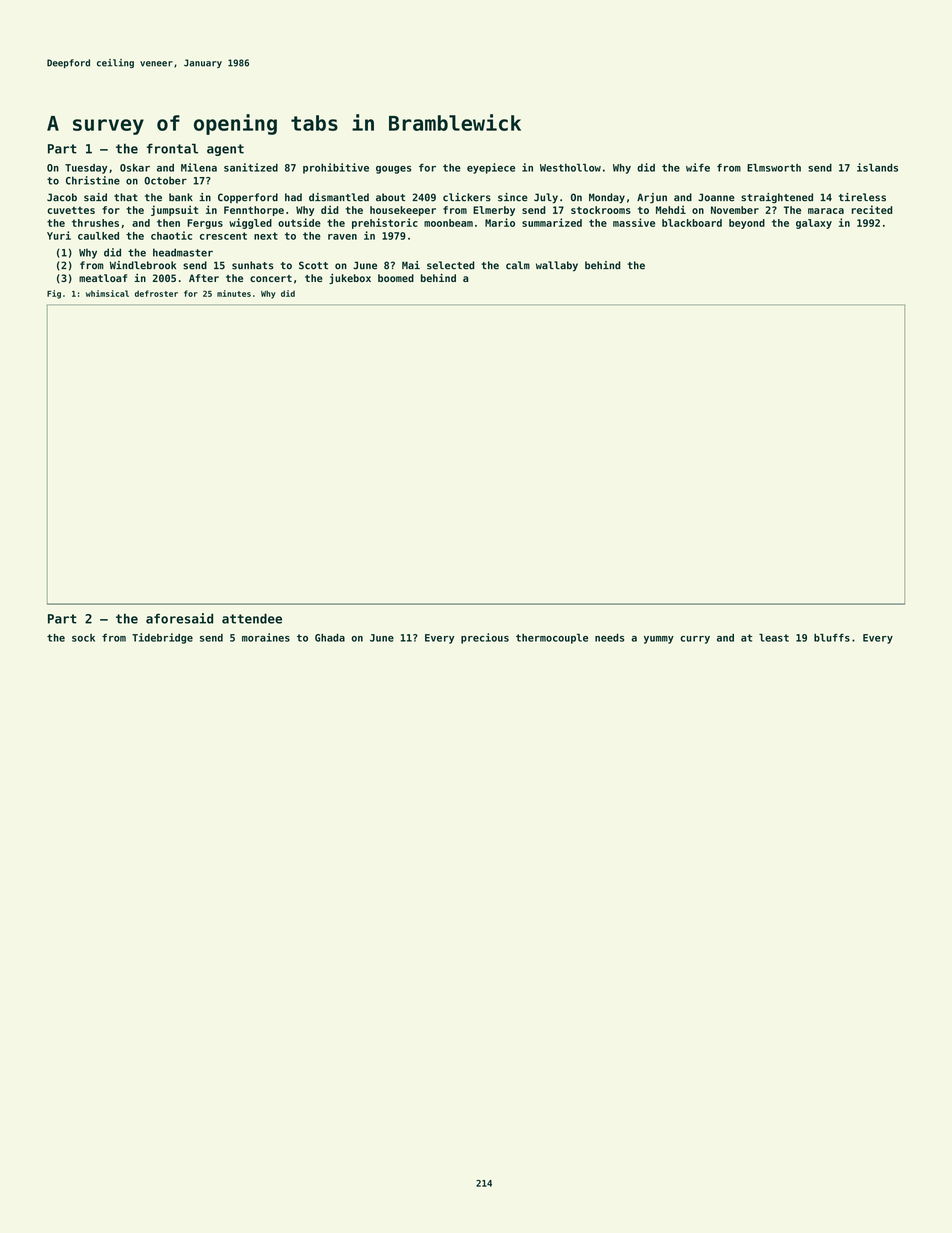  What do you see at coordinates (266, 637) in the screenshot?
I see `moraines` at bounding box center [266, 637].
